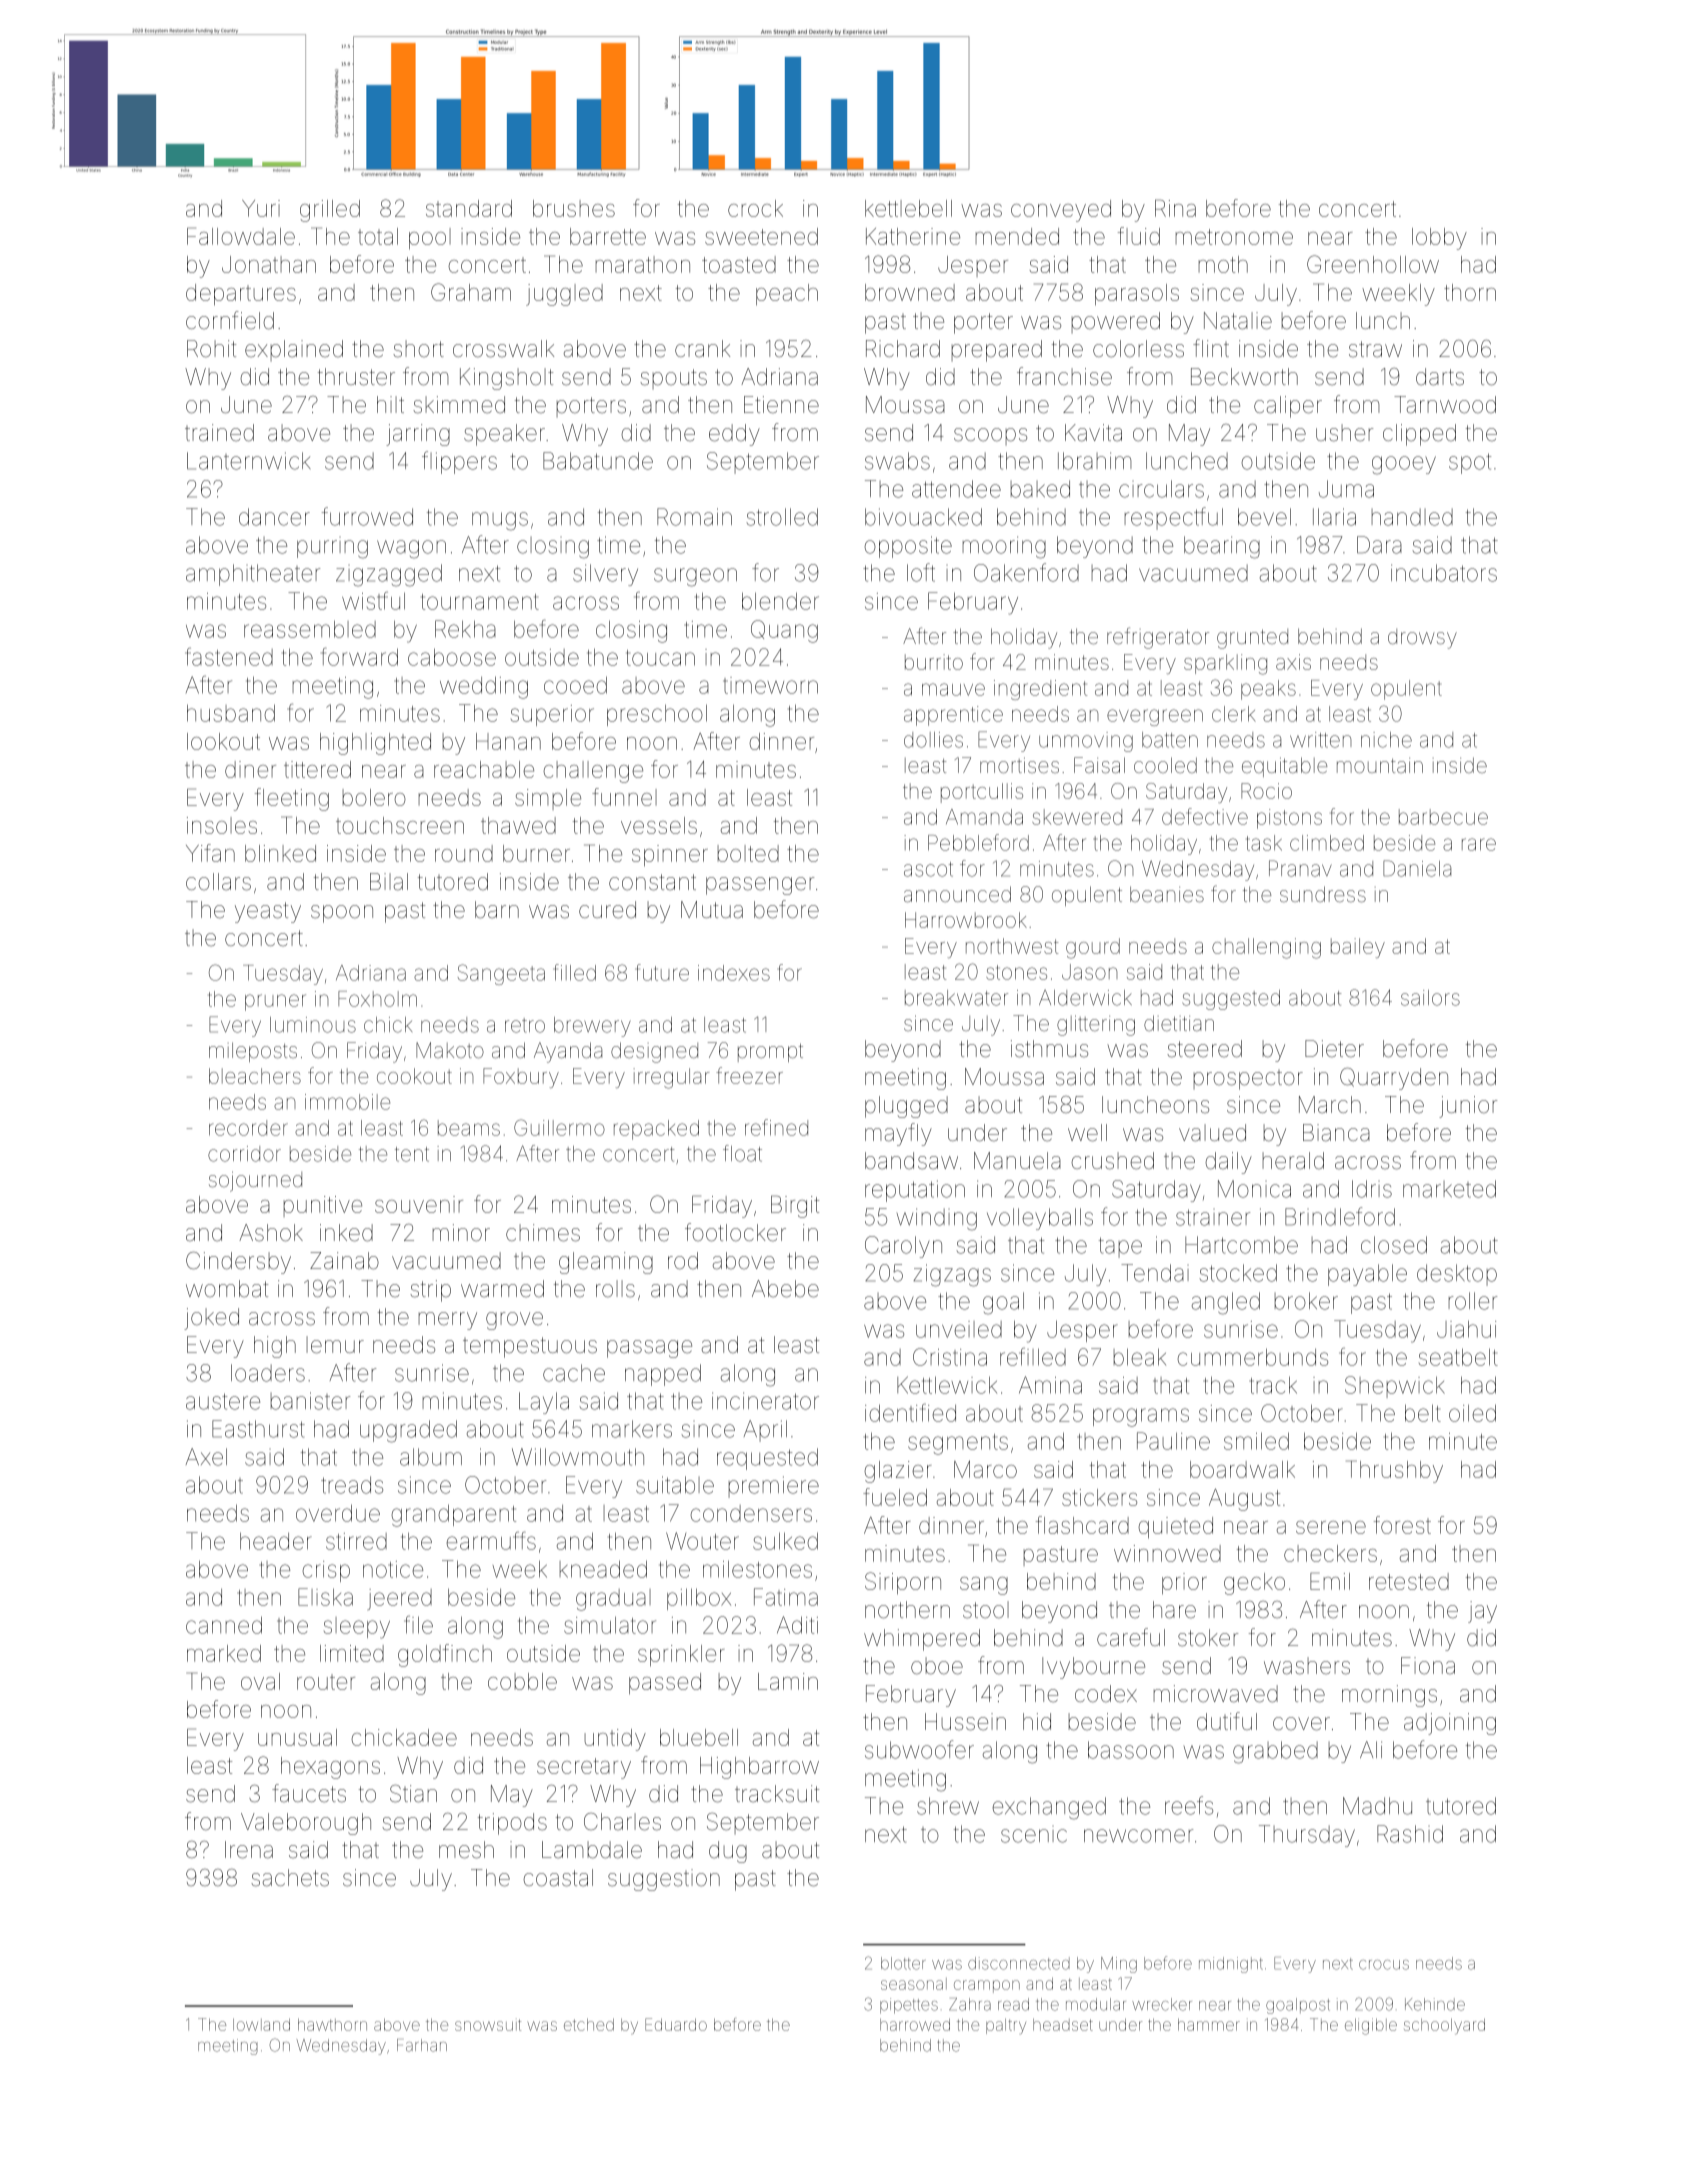 This page has width=1683, height=2178. I want to click on Eduardo, so click(676, 2024).
